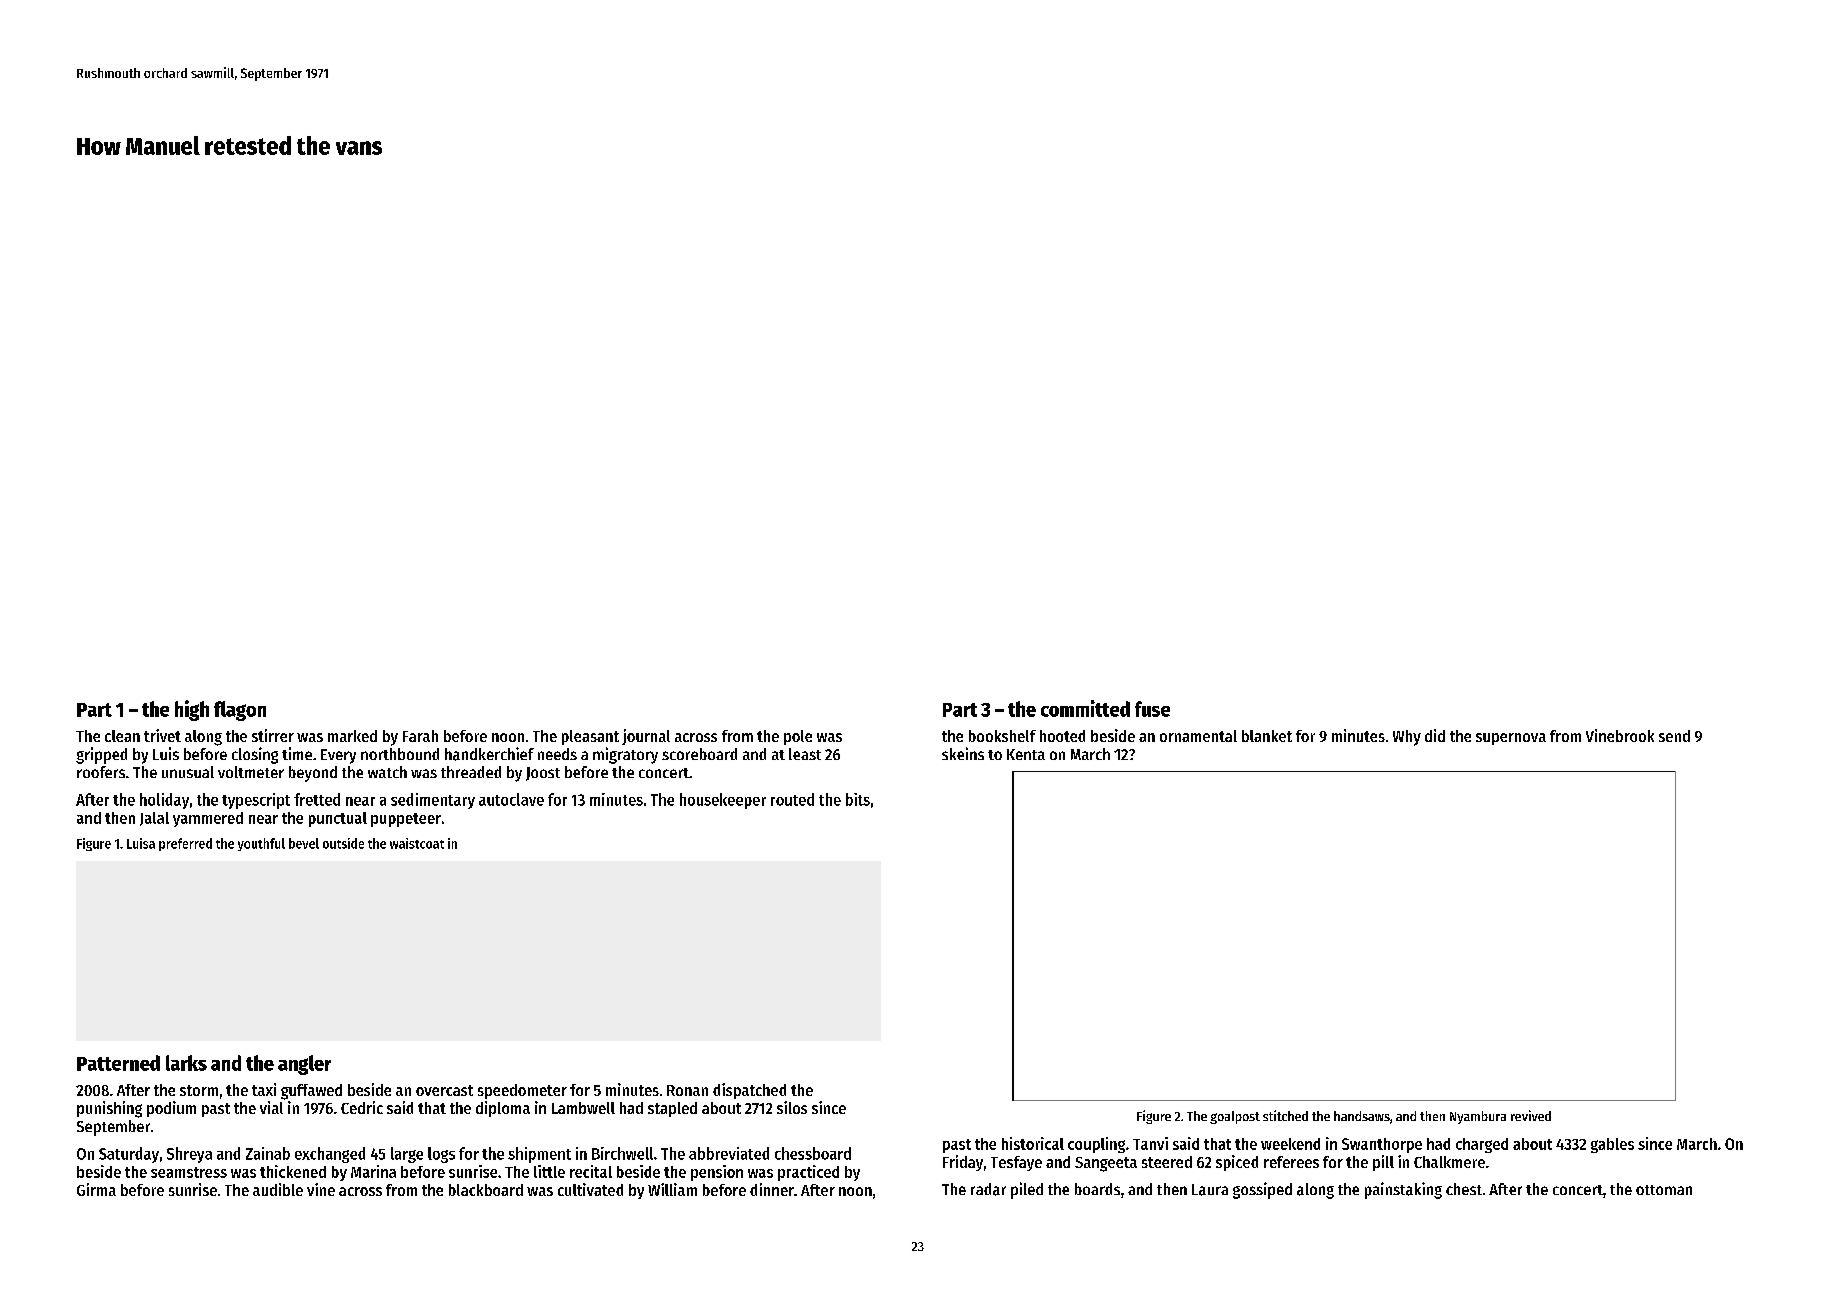  Describe the element at coordinates (240, 711) in the screenshot. I see `flagon` at that location.
